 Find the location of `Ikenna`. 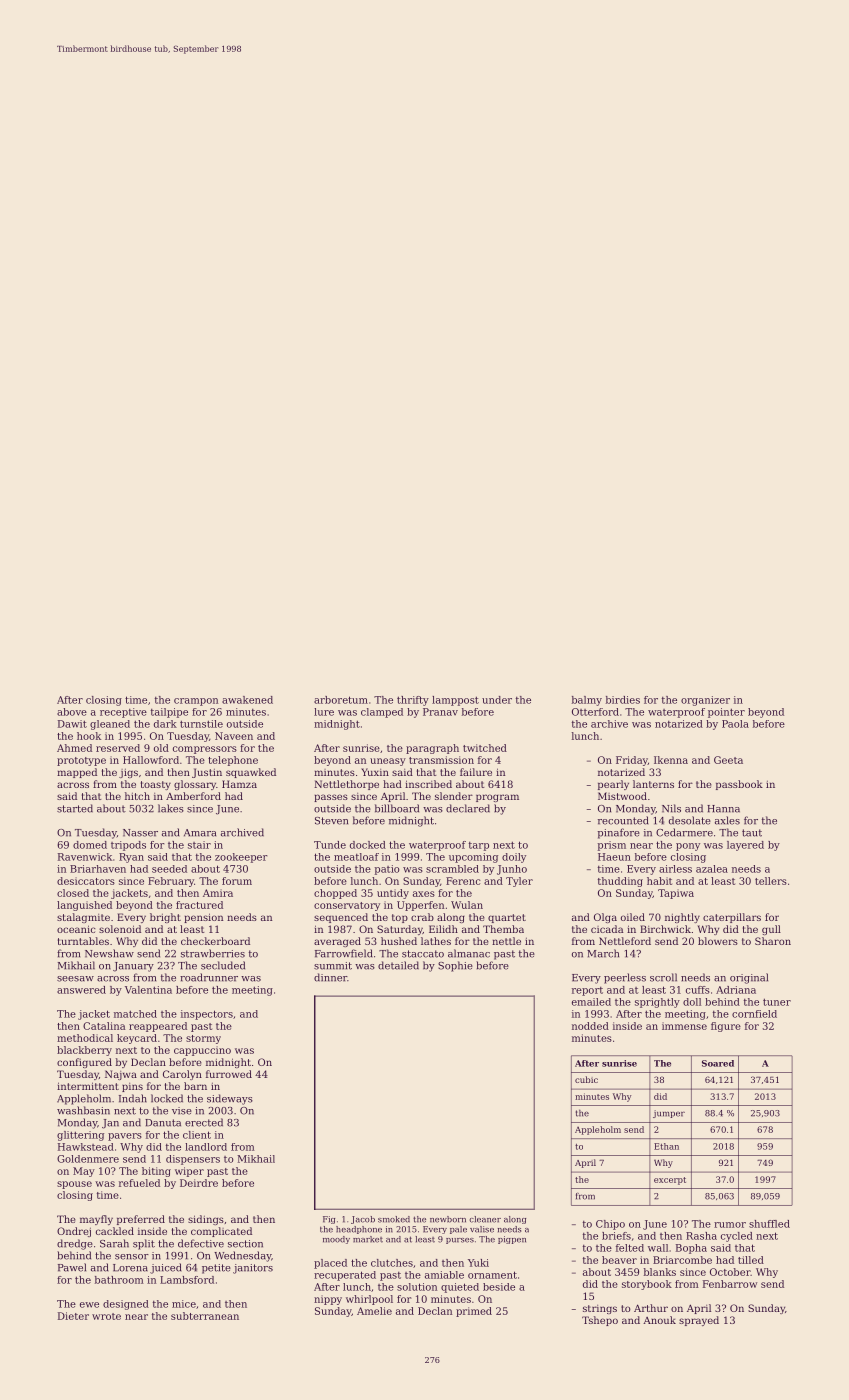

Ikenna is located at coordinates (671, 760).
